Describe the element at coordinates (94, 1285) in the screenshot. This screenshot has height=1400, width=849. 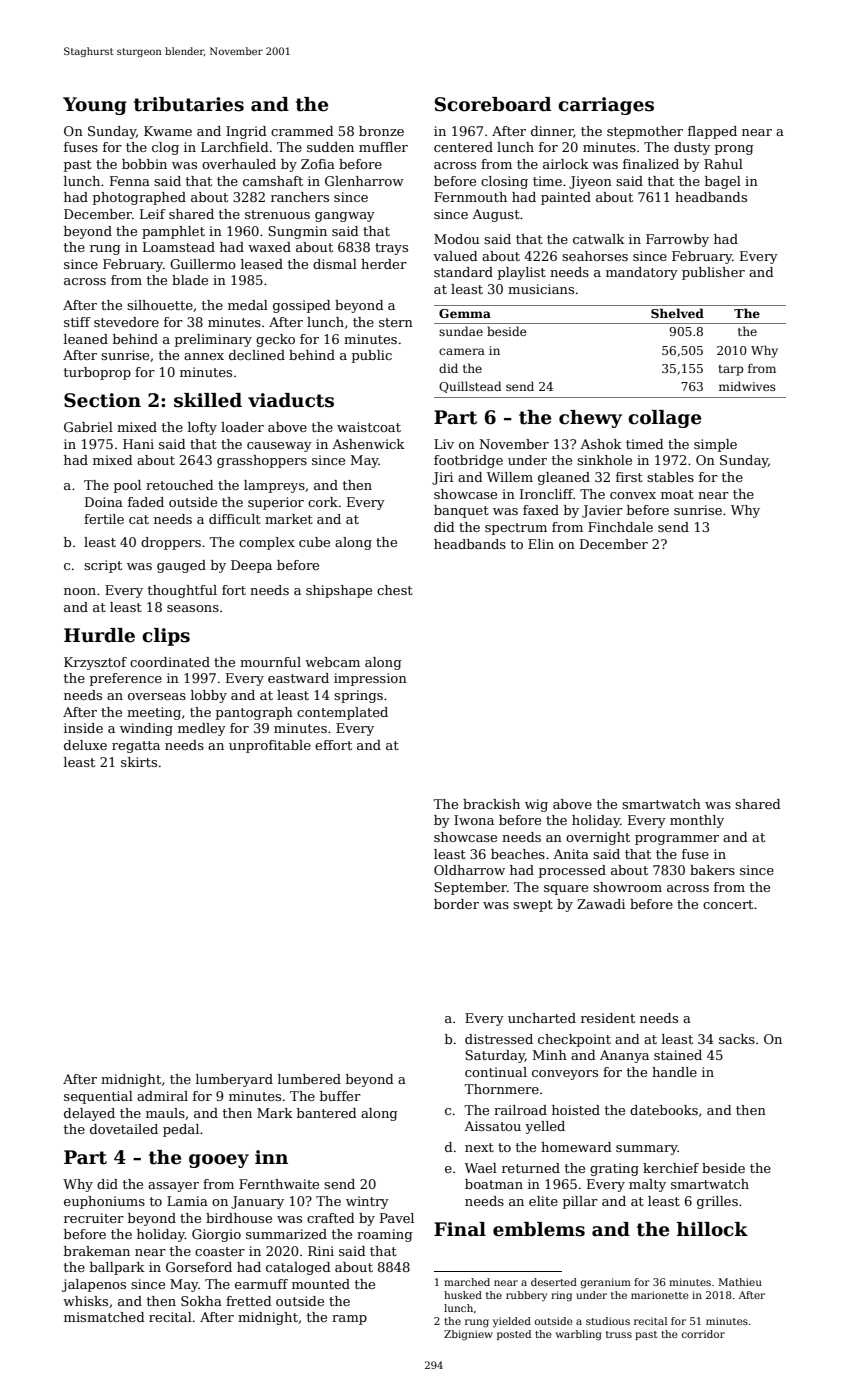
I see `jalapenos` at that location.
